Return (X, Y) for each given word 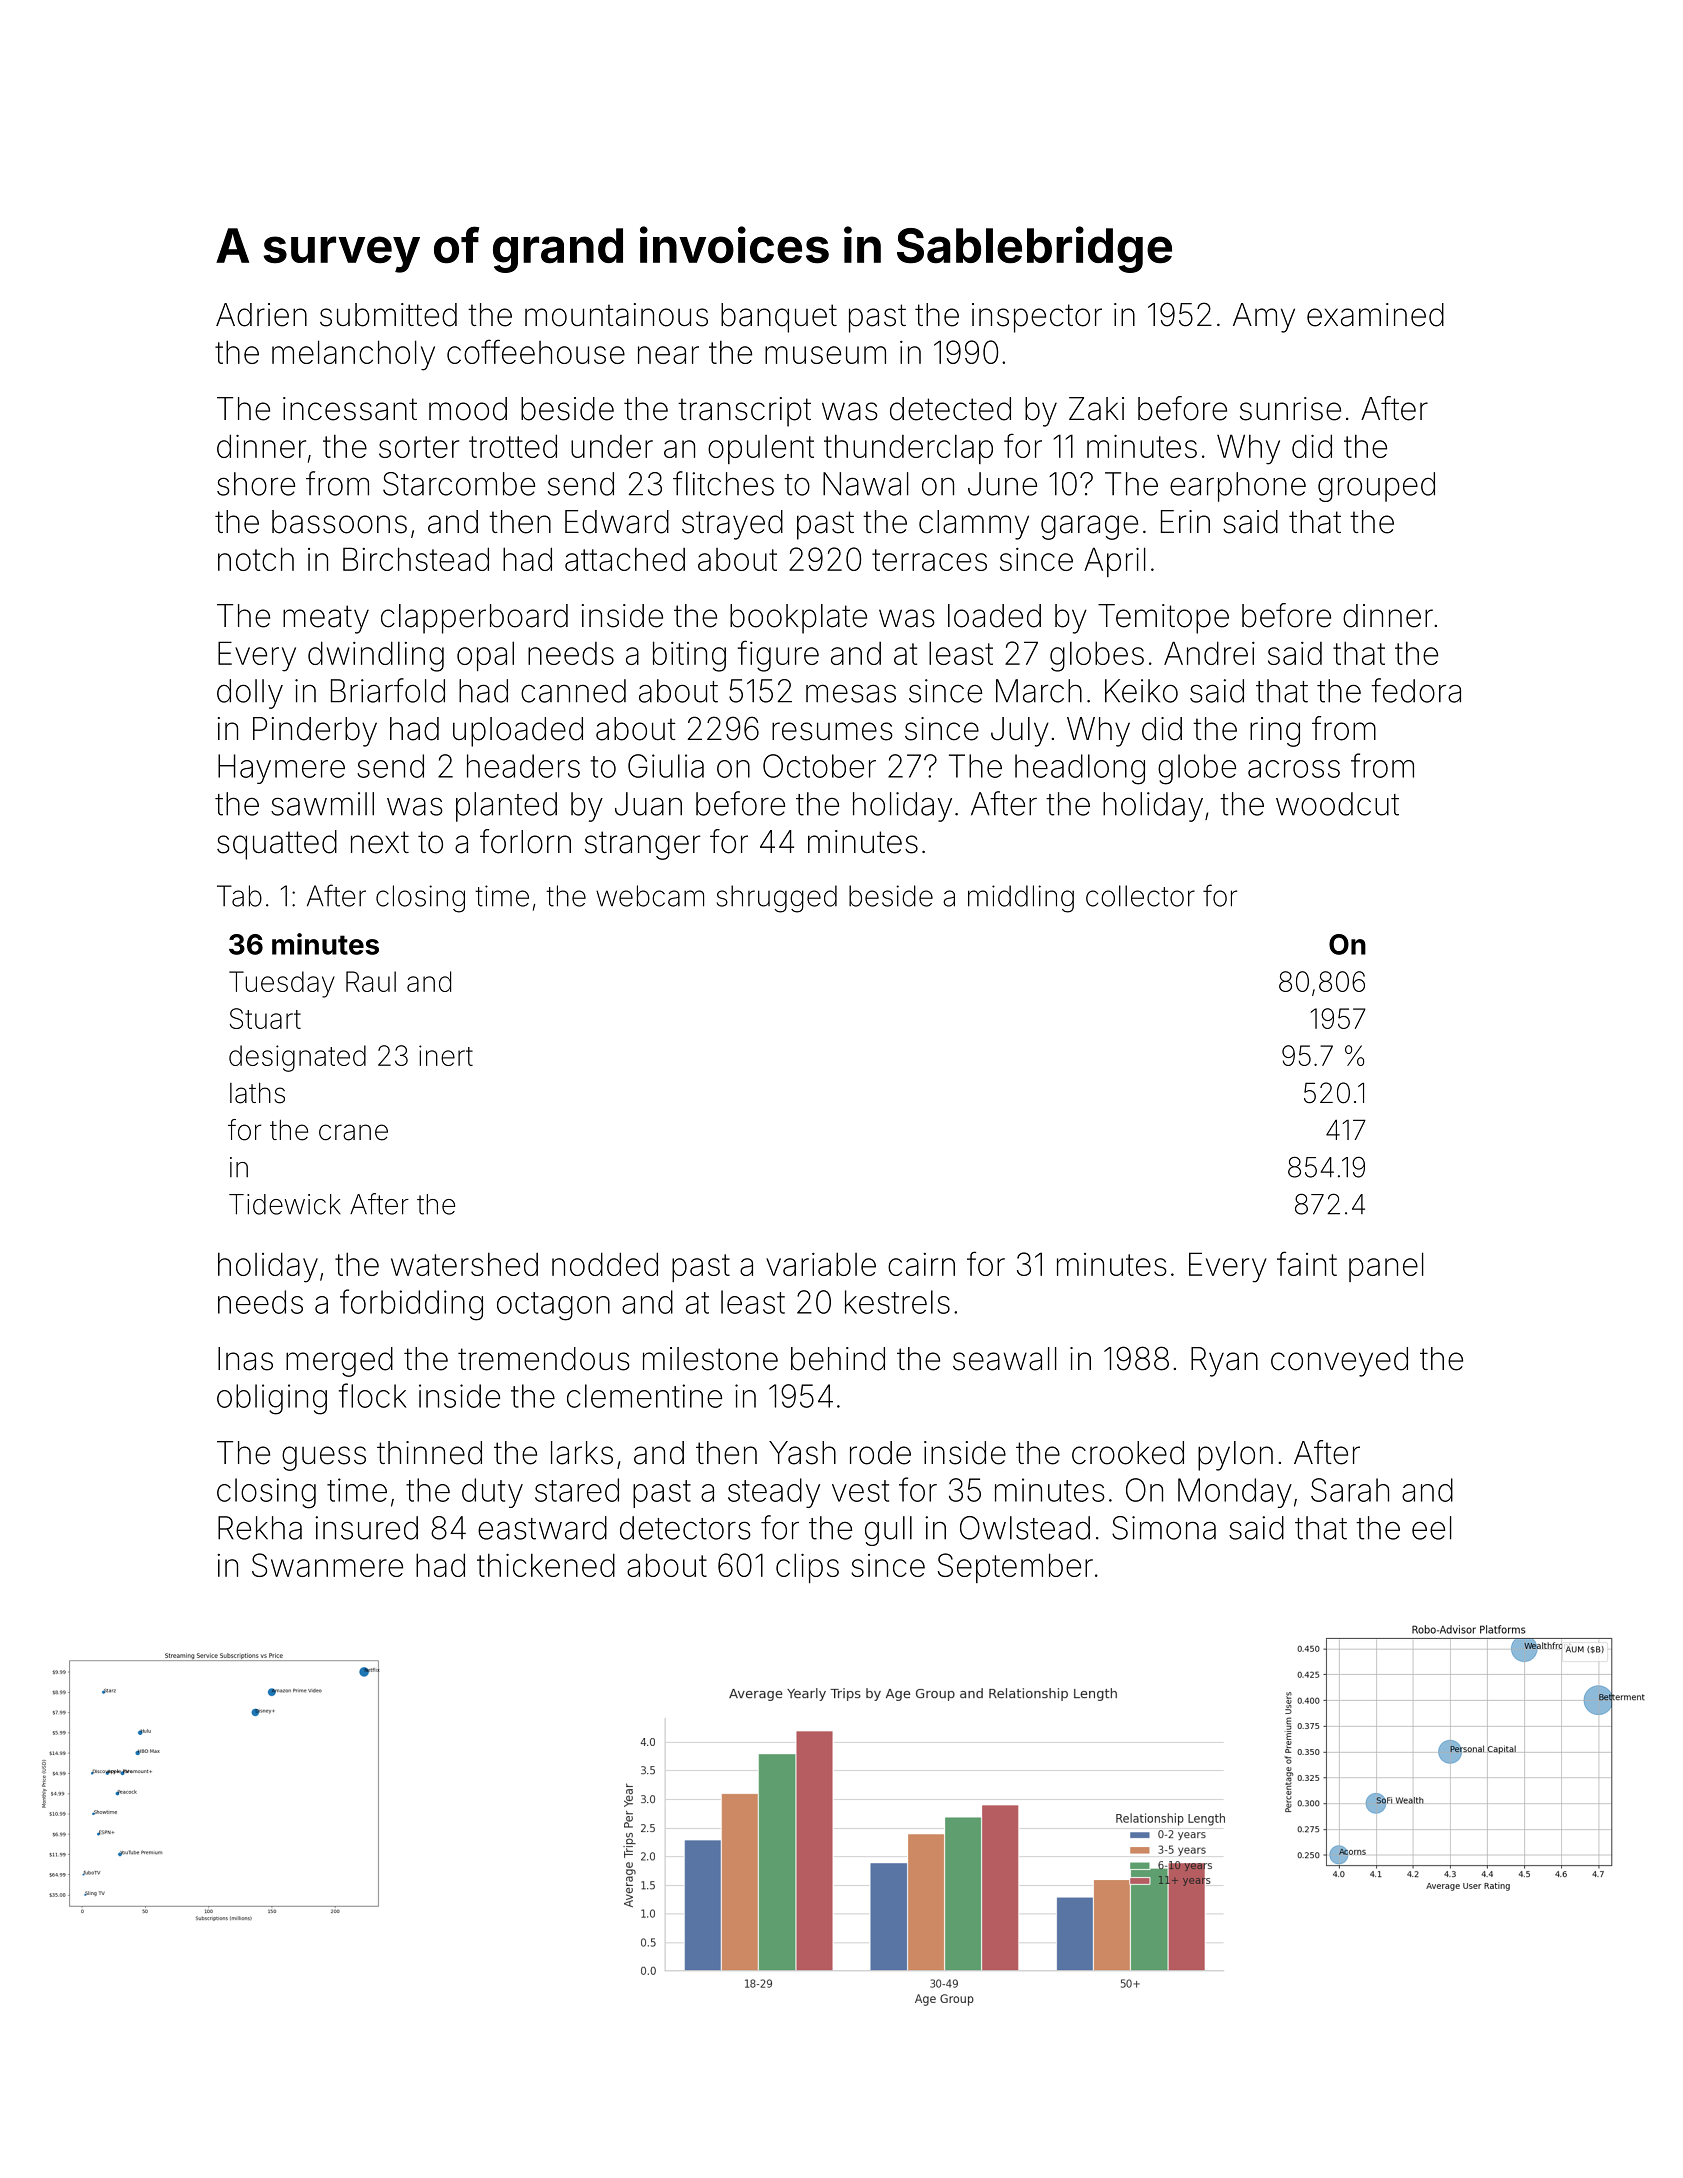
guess (324, 1458)
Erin (1185, 521)
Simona (1164, 1528)
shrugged (777, 899)
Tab (239, 896)
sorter (419, 447)
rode (880, 1453)
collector (1140, 896)
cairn (921, 1264)
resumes (832, 731)
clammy (974, 525)
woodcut (1337, 804)
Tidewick (285, 1204)
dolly (250, 694)
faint (1307, 1263)
